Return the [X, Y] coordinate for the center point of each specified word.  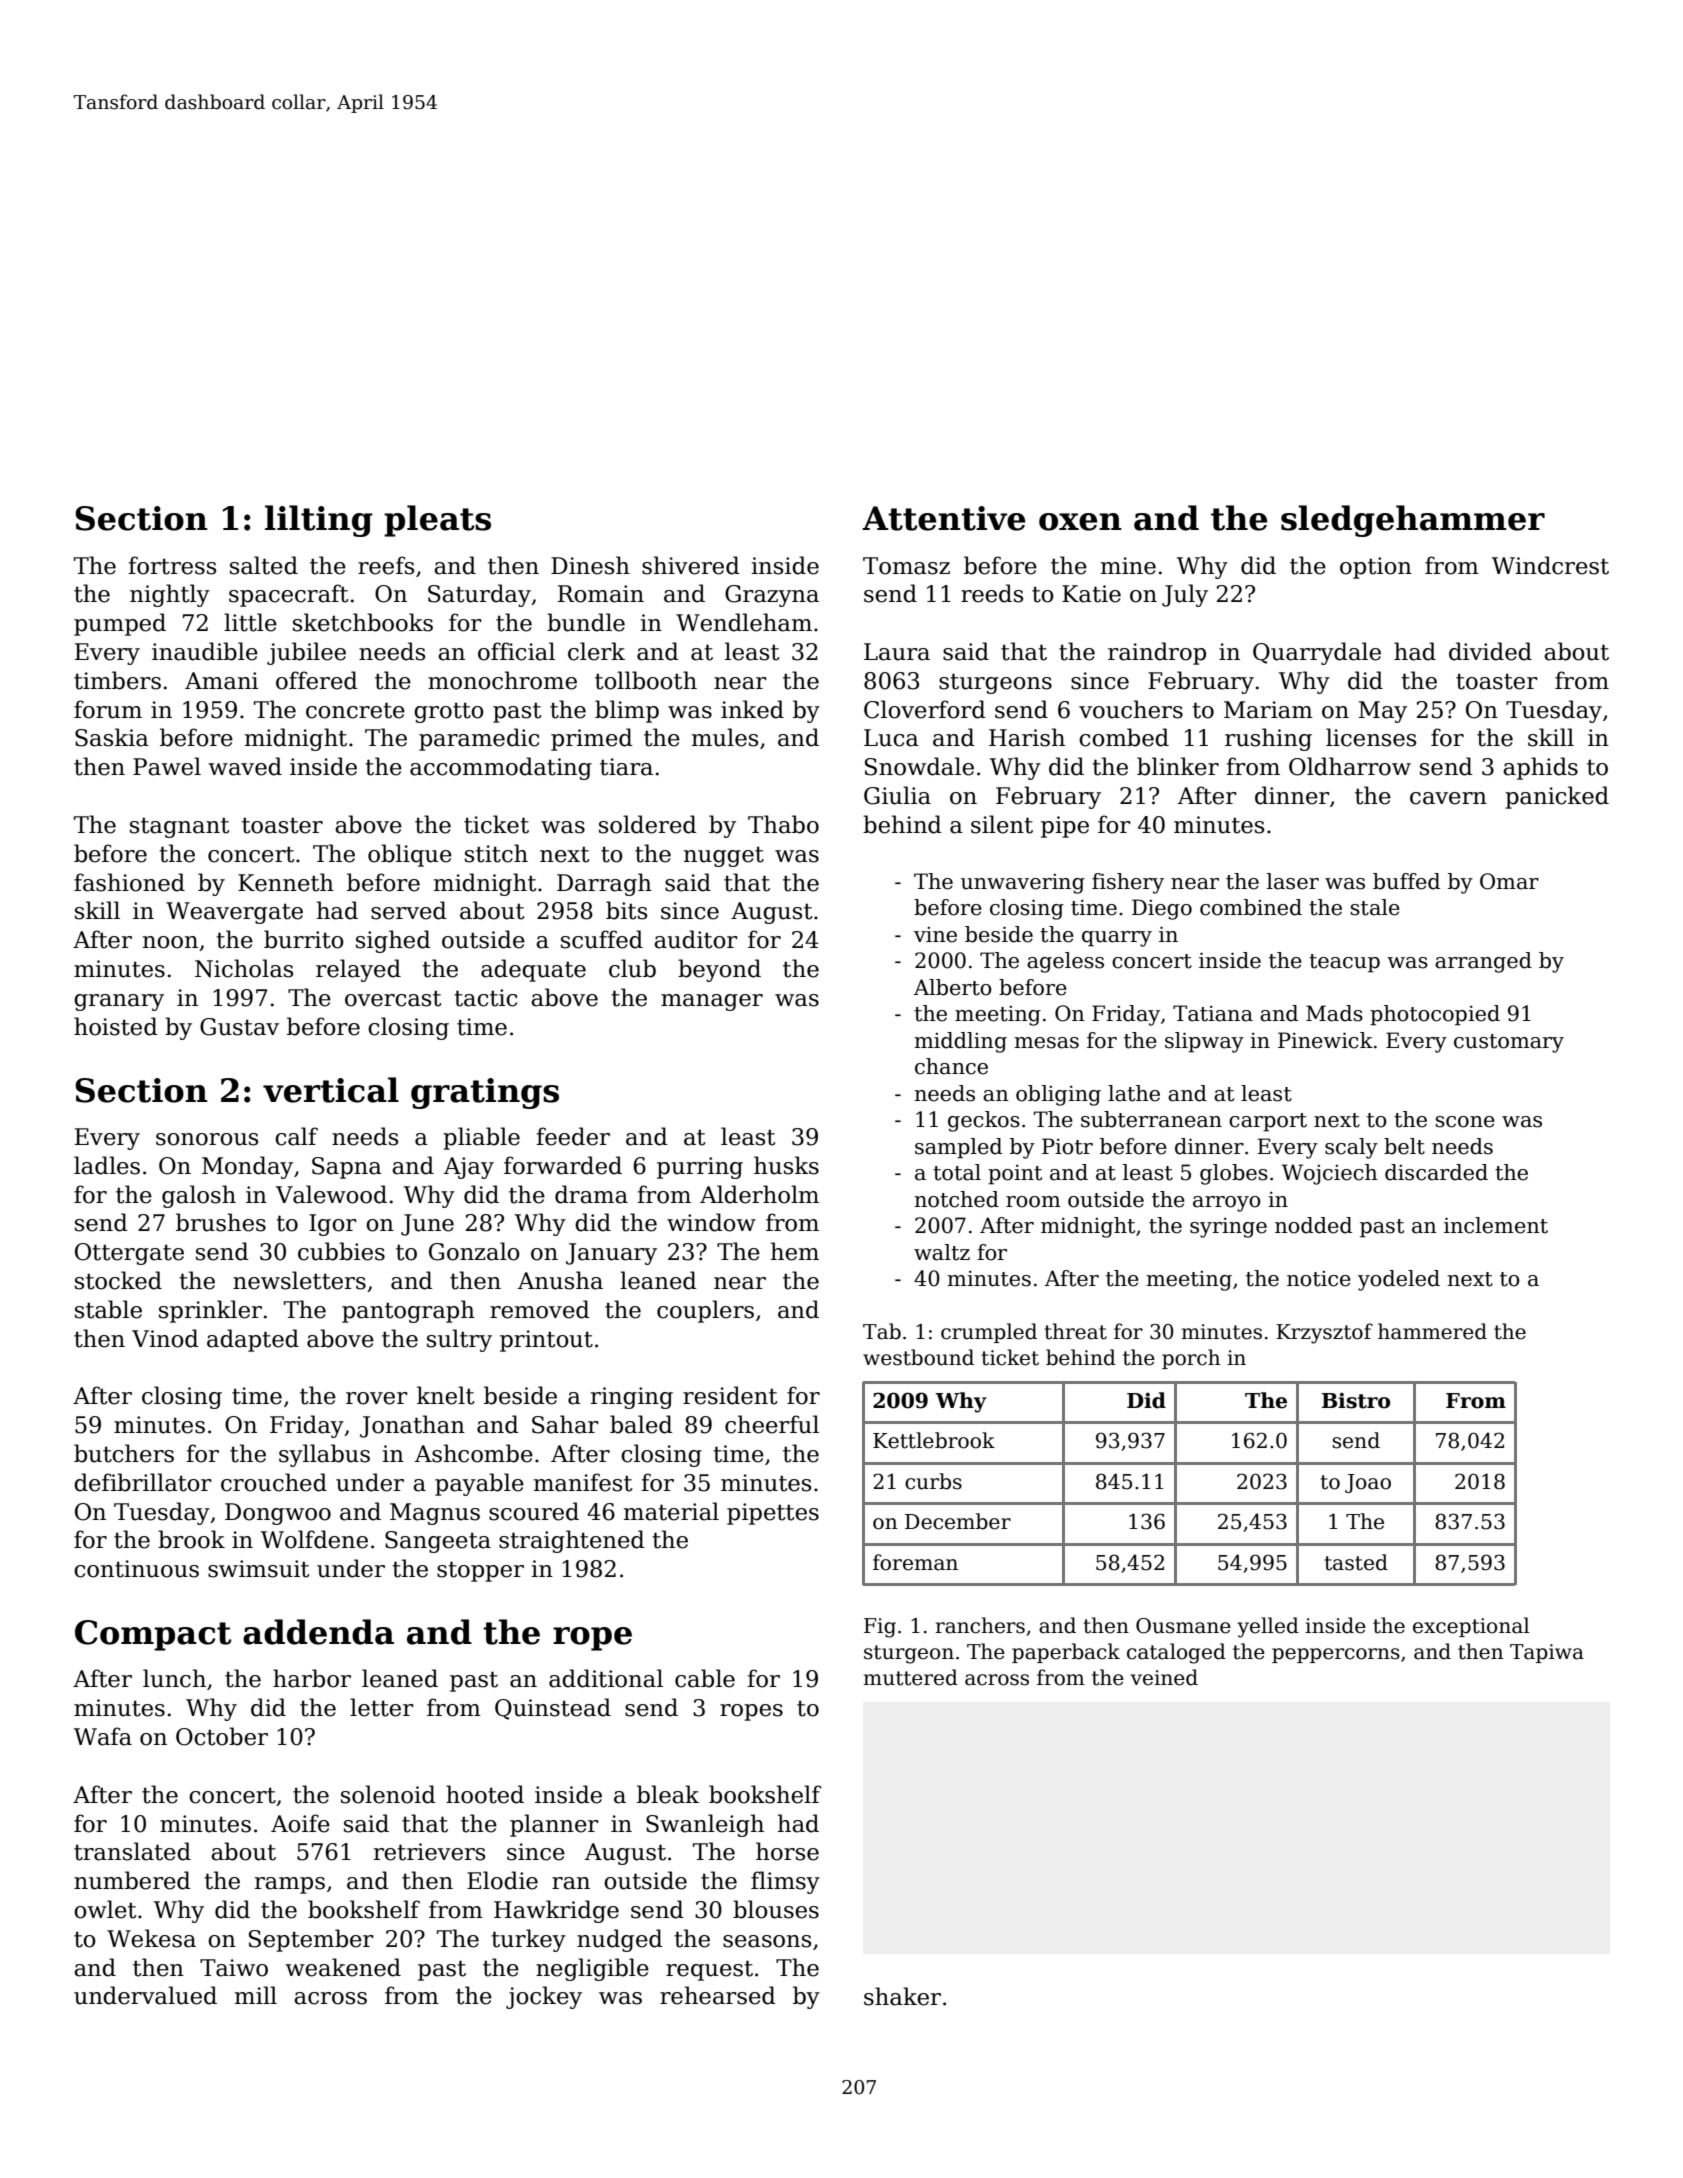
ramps [290, 1885]
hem [795, 1251]
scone [1465, 1122]
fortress [172, 565]
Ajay [469, 1168]
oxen [1080, 522]
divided [1490, 651]
